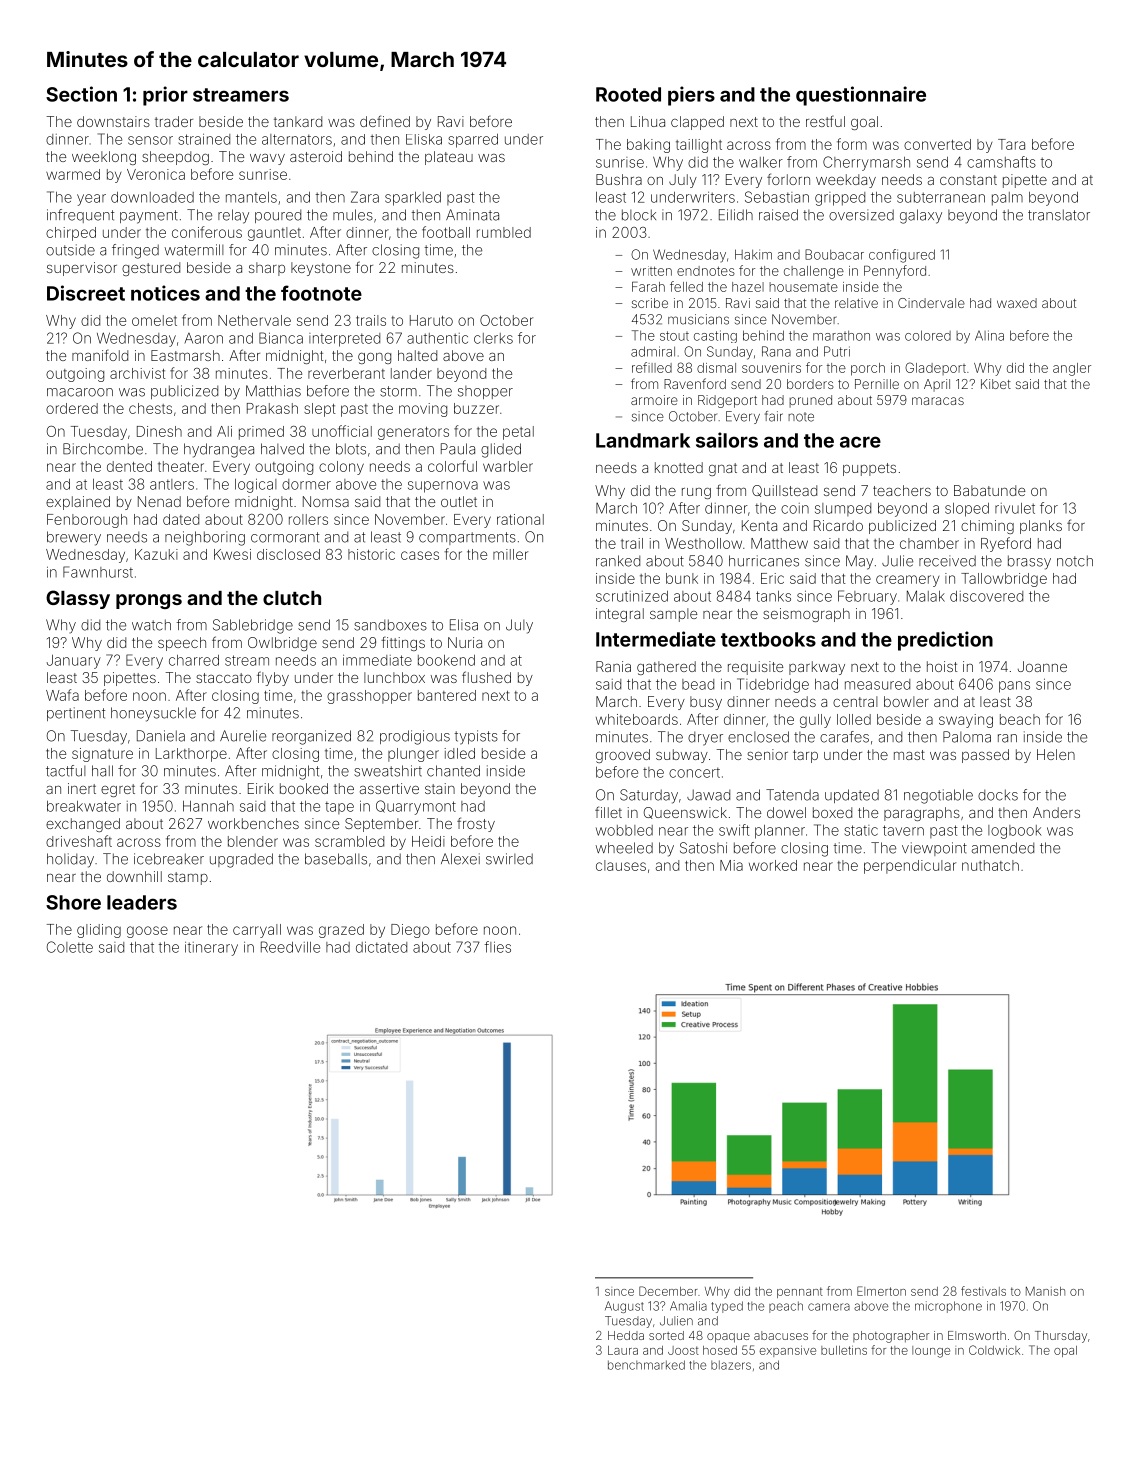  Describe the element at coordinates (194, 660) in the page. I see `charred` at that location.
